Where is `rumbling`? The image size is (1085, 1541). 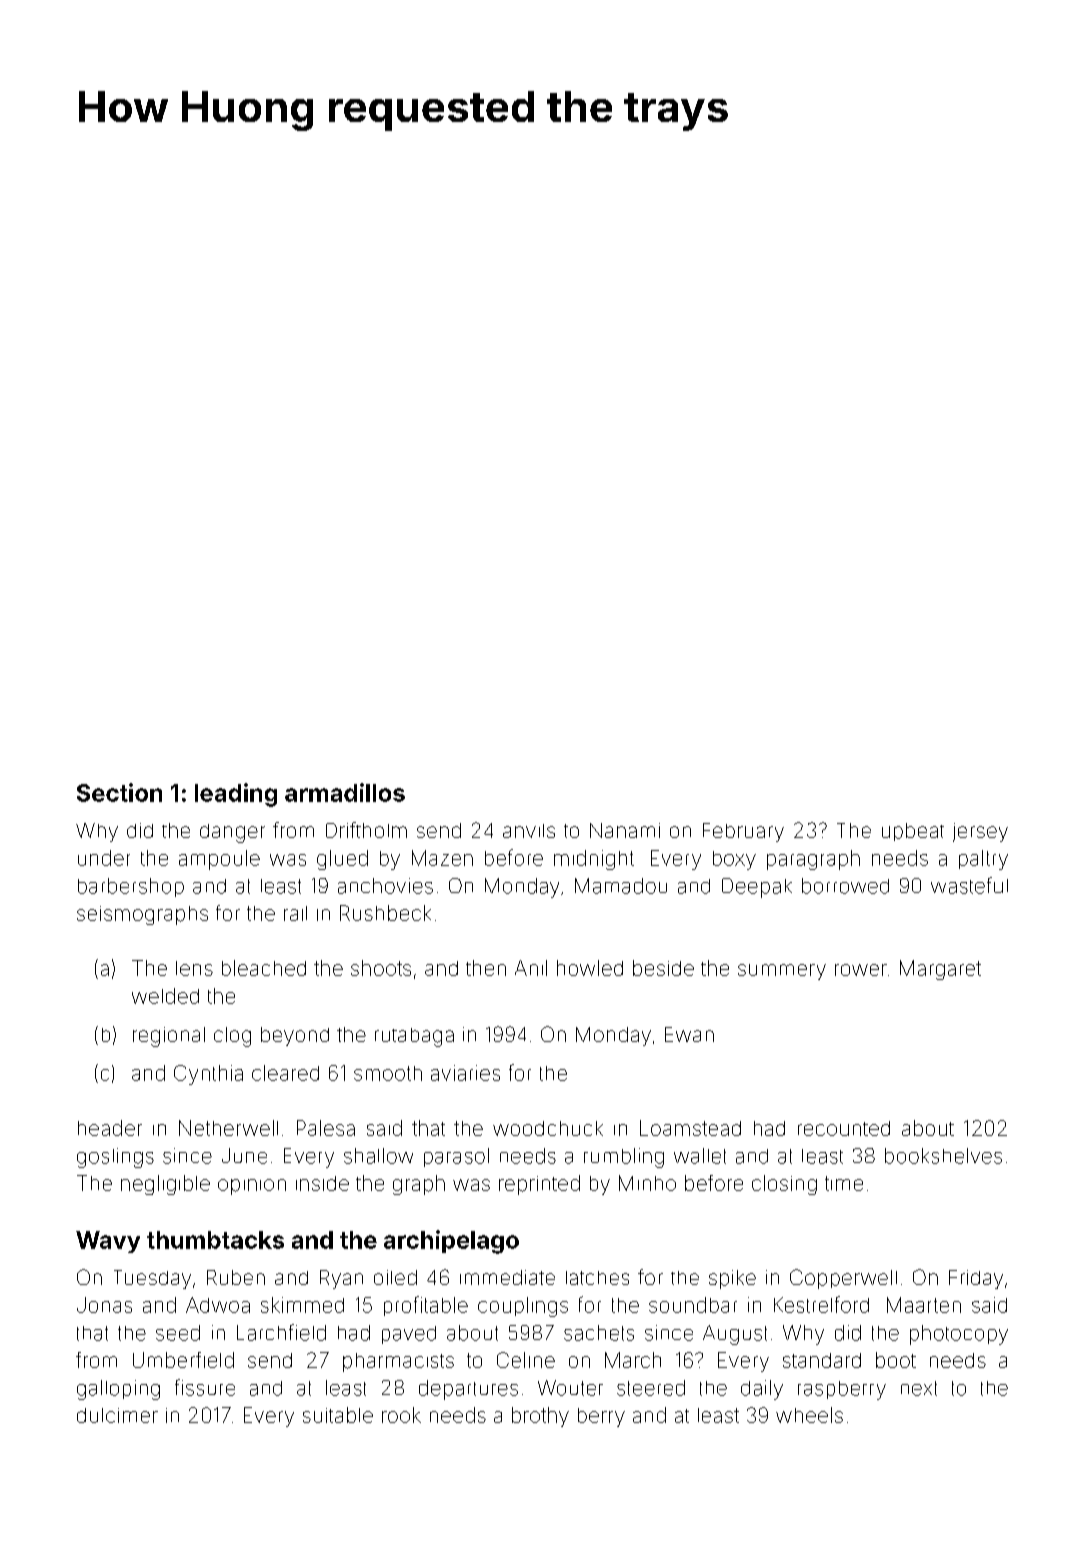 rumbling is located at coordinates (624, 1158).
